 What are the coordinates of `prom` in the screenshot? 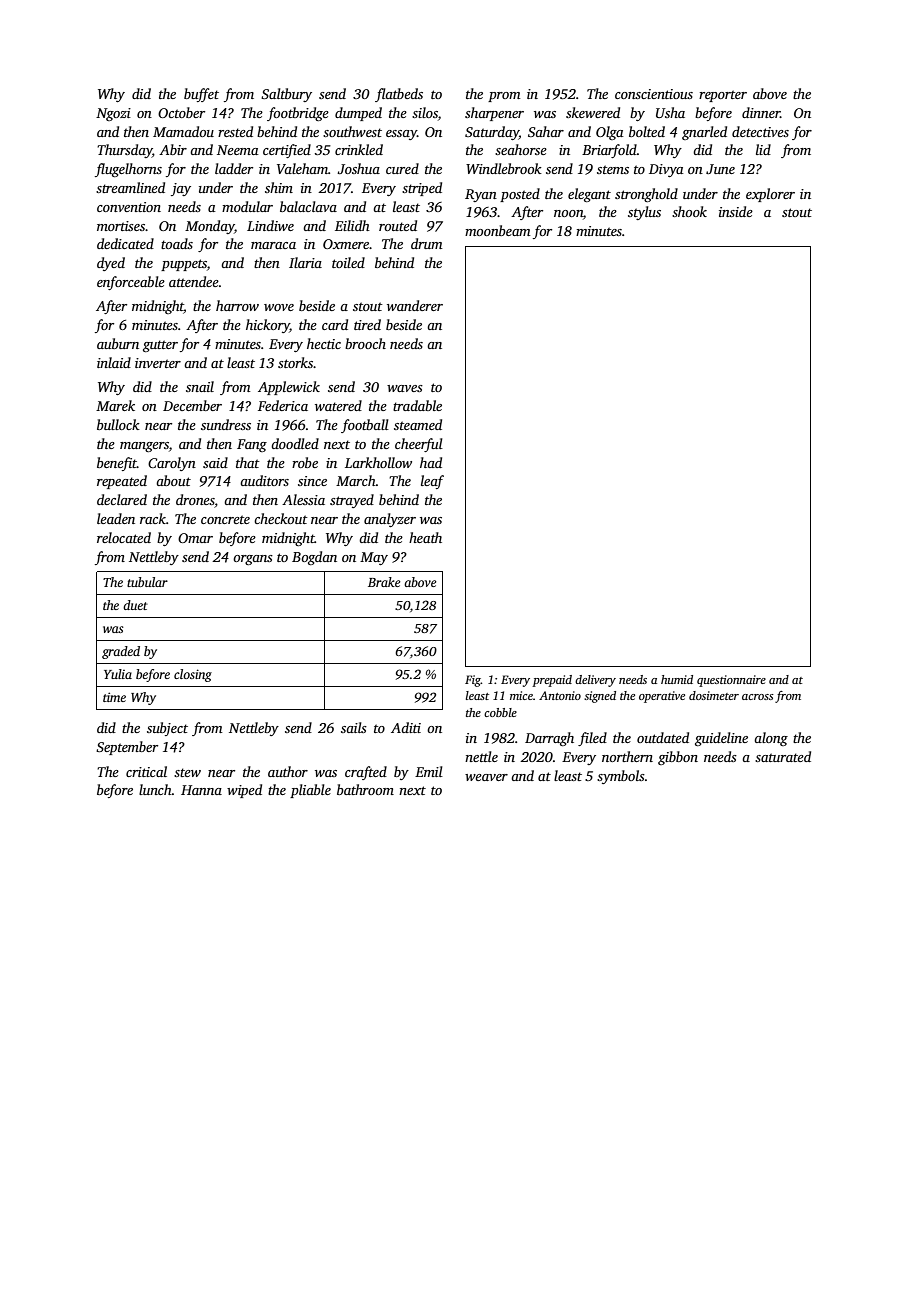 It's located at (504, 97).
